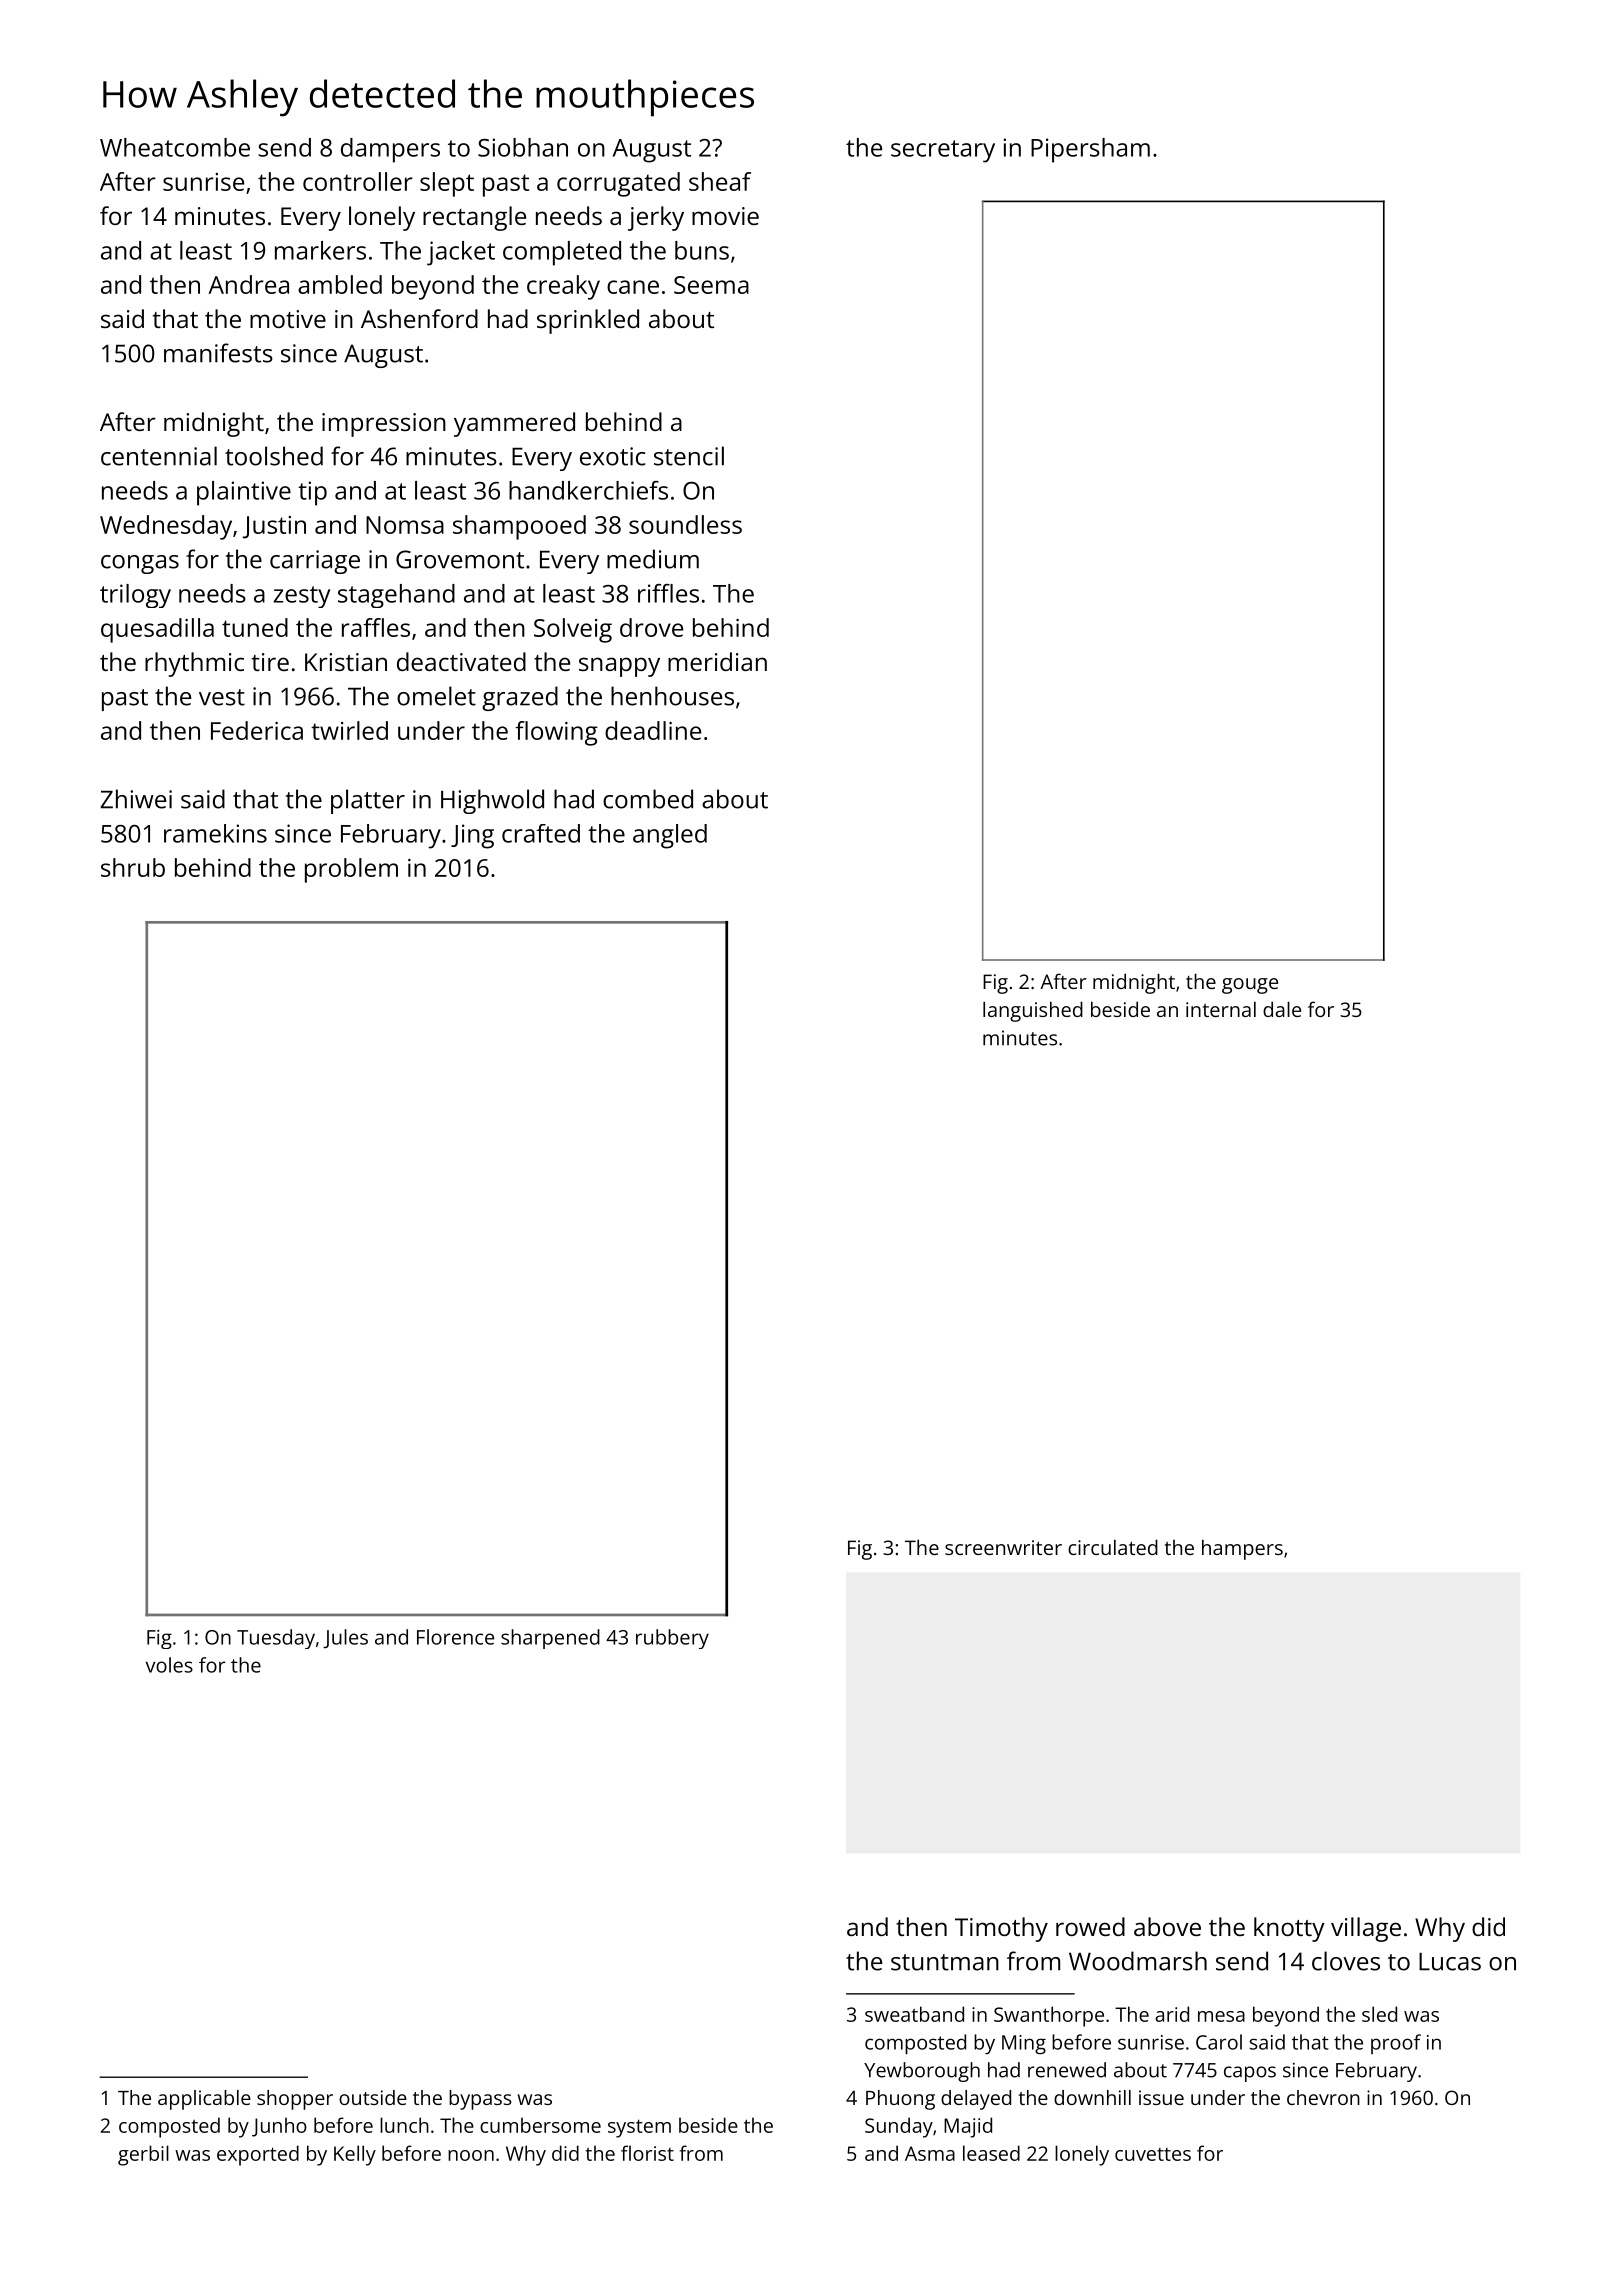  Describe the element at coordinates (1090, 150) in the screenshot. I see `Pipersham` at that location.
